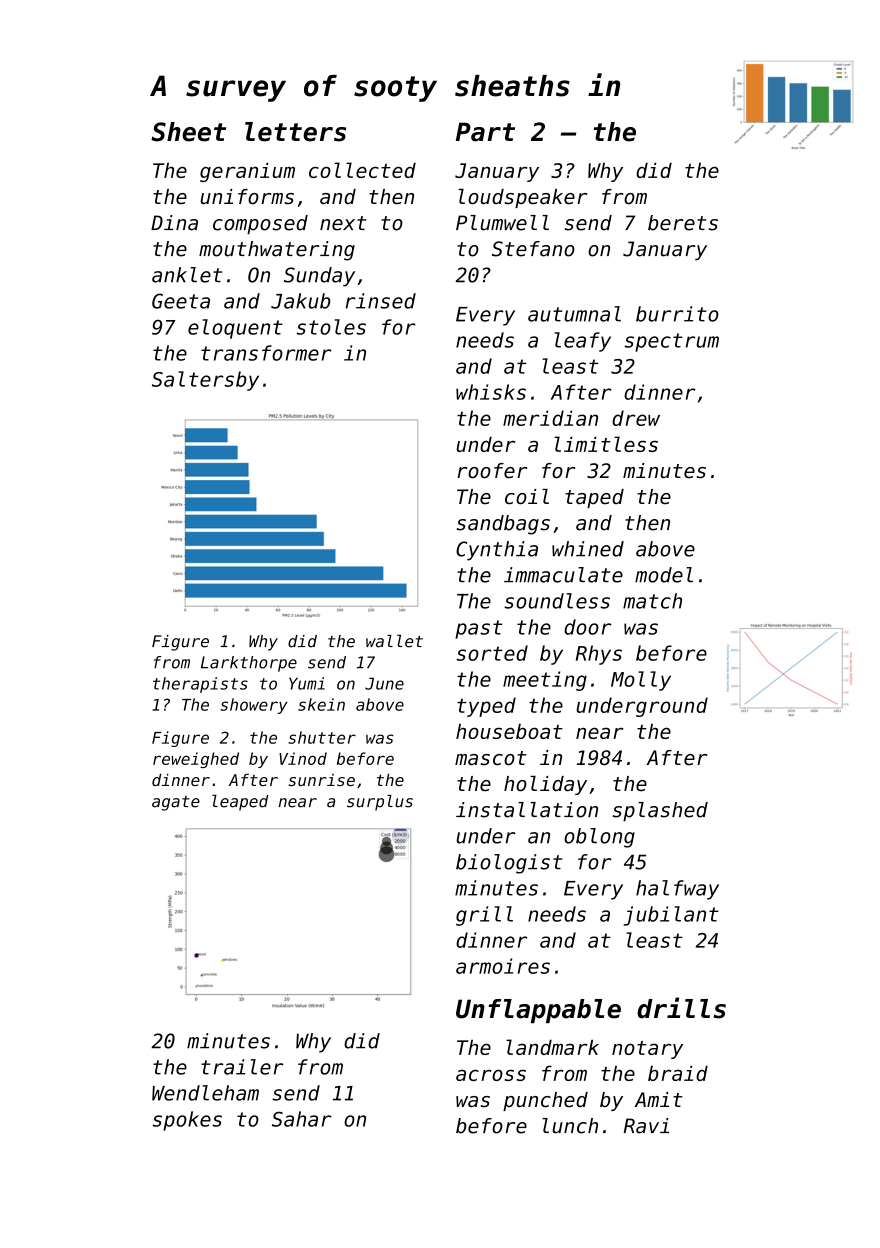  What do you see at coordinates (636, 418) in the screenshot?
I see `drew` at bounding box center [636, 418].
